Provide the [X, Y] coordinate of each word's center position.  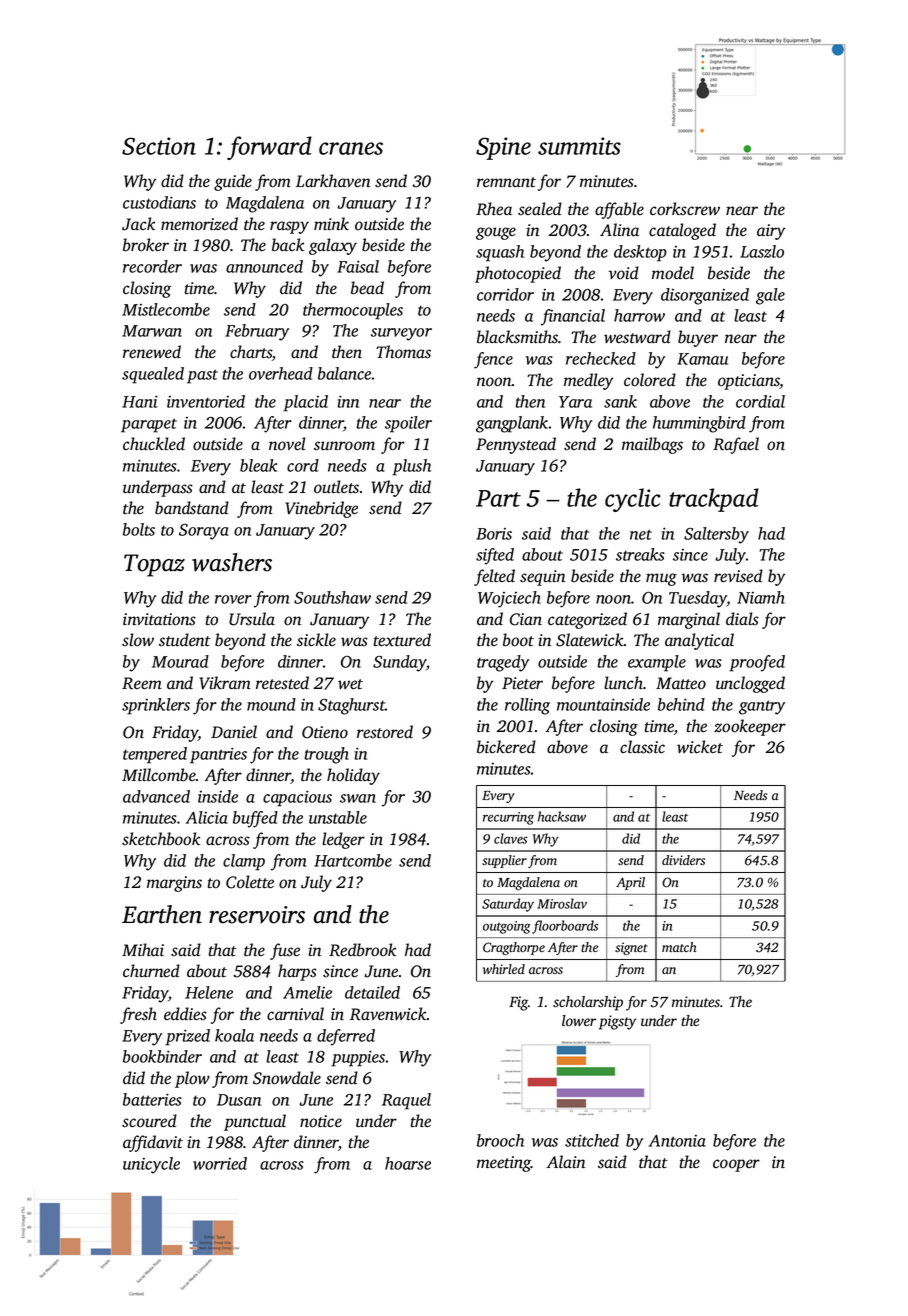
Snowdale [287, 1078]
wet [350, 684]
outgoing [507, 927]
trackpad [714, 500]
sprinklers [156, 706]
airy [771, 232]
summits [579, 146]
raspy [289, 227]
